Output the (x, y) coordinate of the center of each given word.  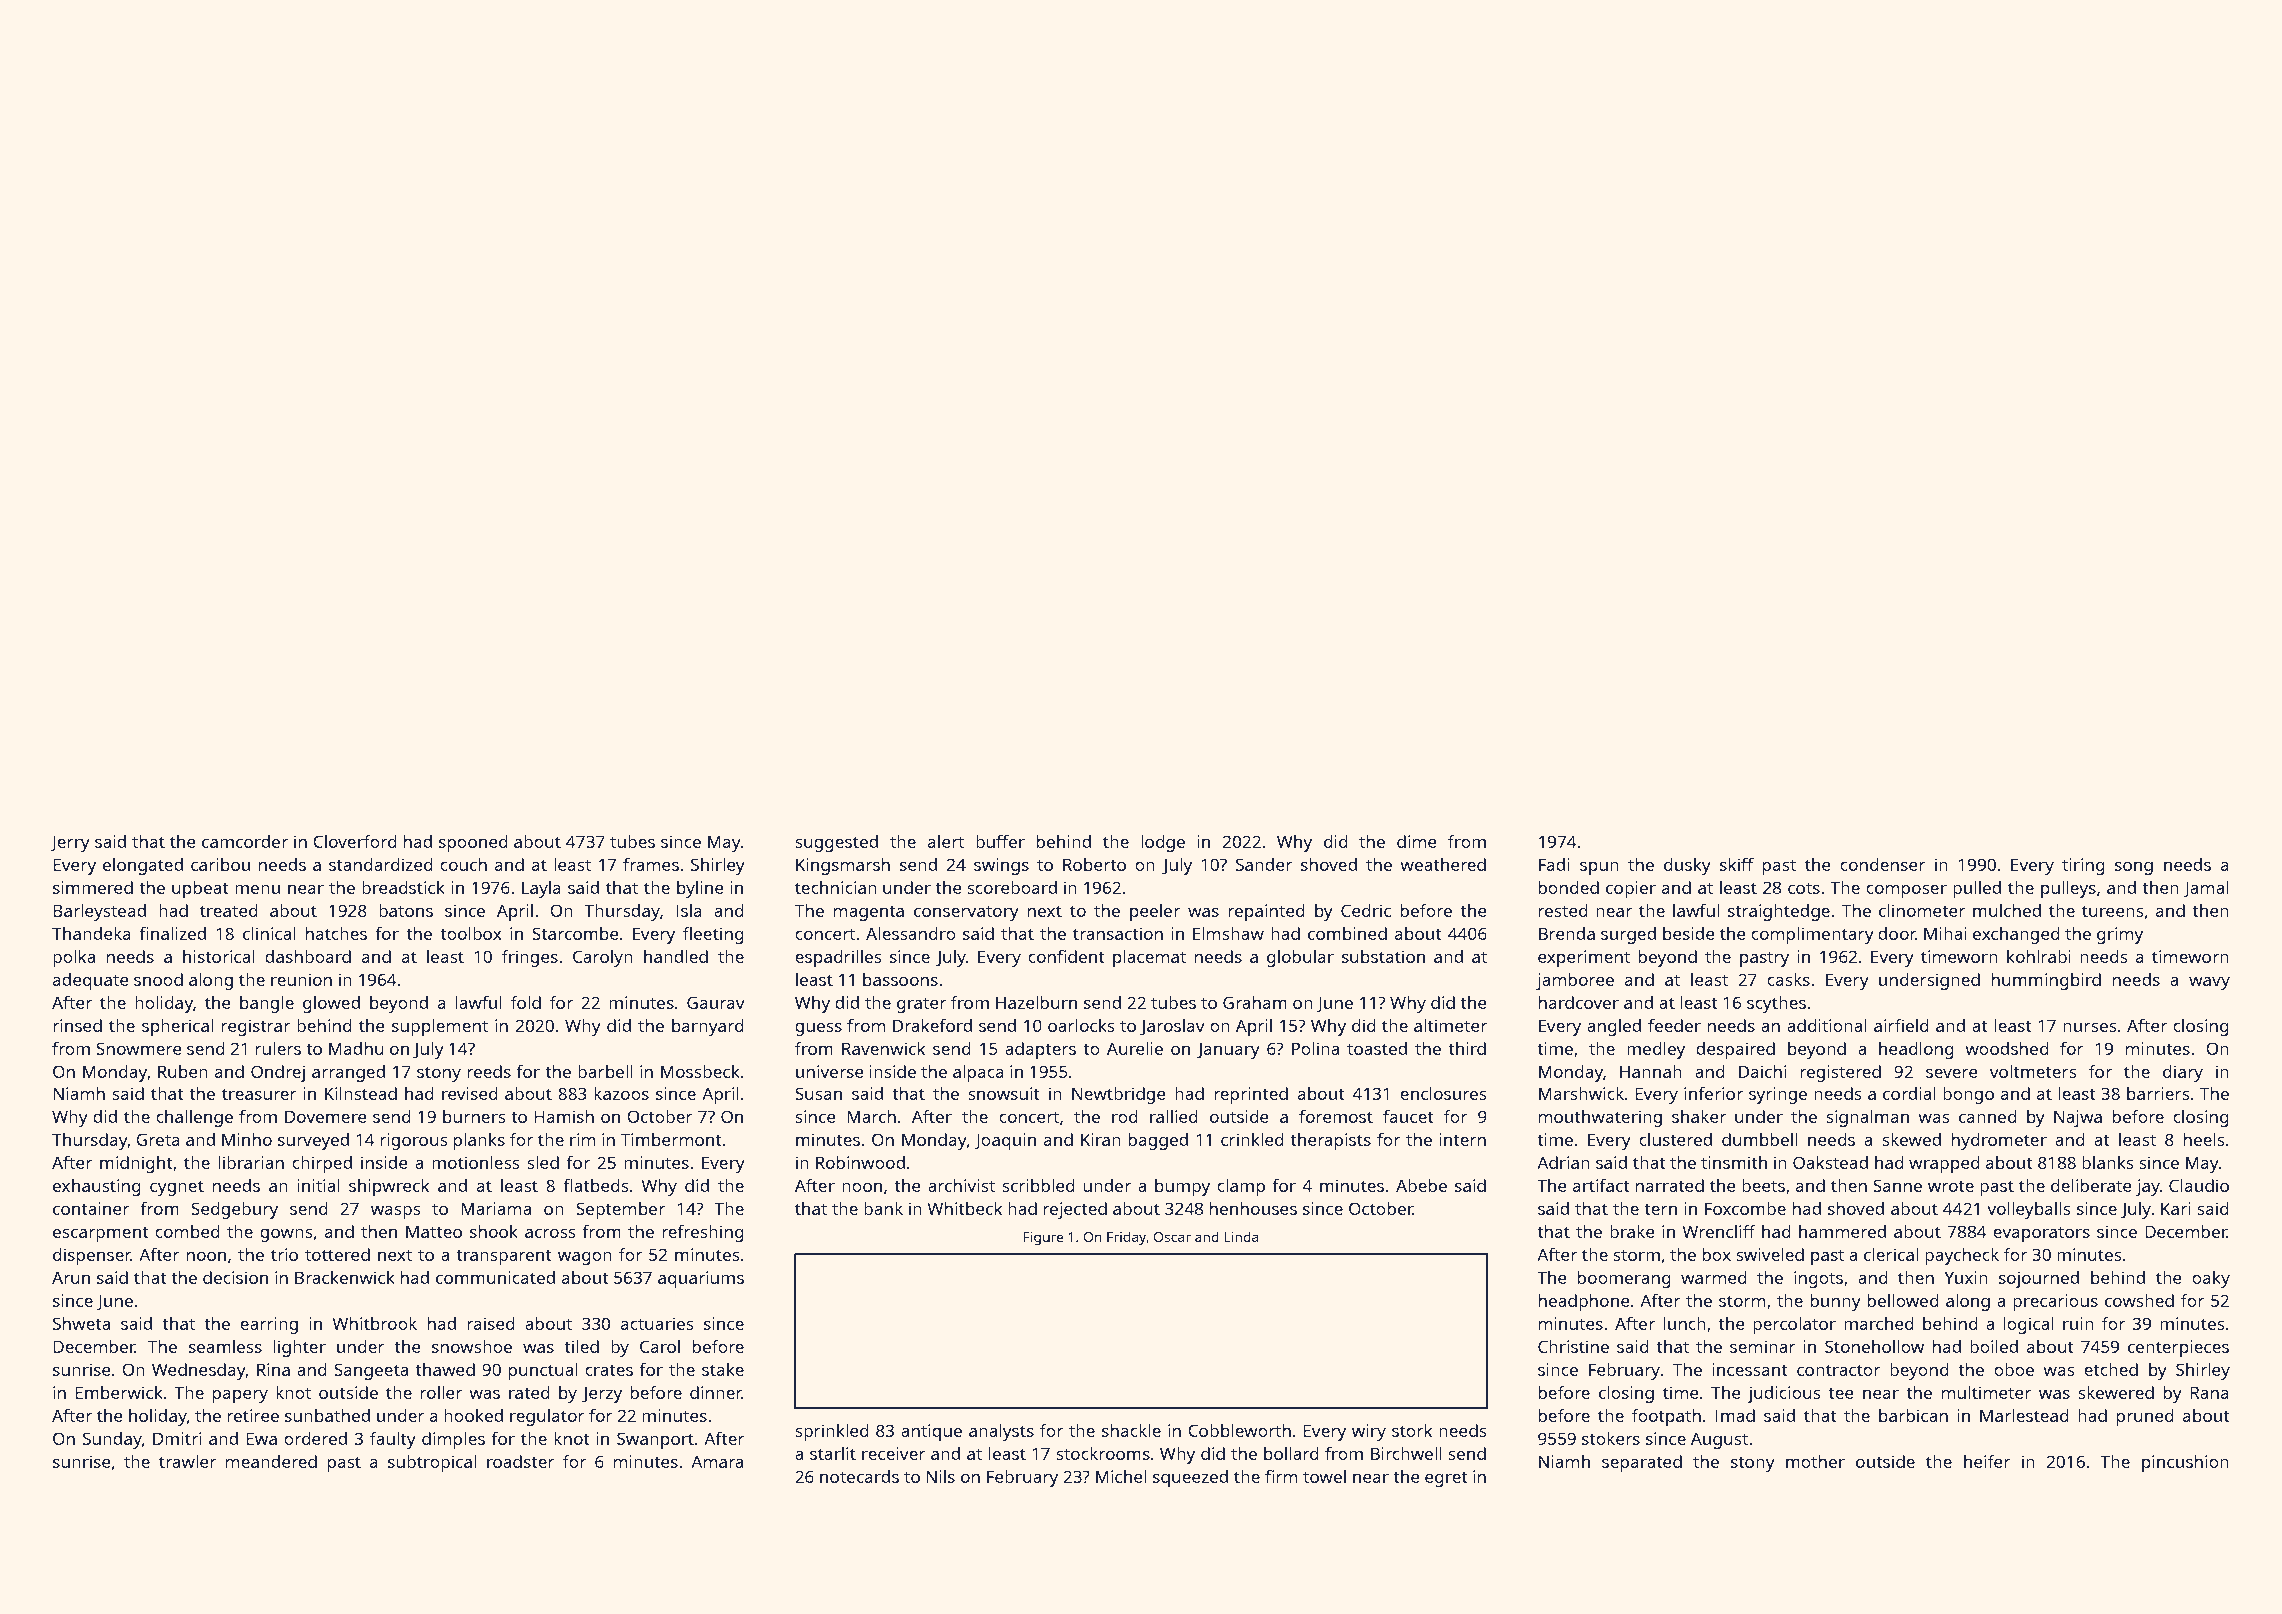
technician (836, 887)
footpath (1666, 1417)
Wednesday (199, 1371)
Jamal (2206, 889)
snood (158, 979)
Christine (1573, 1346)
